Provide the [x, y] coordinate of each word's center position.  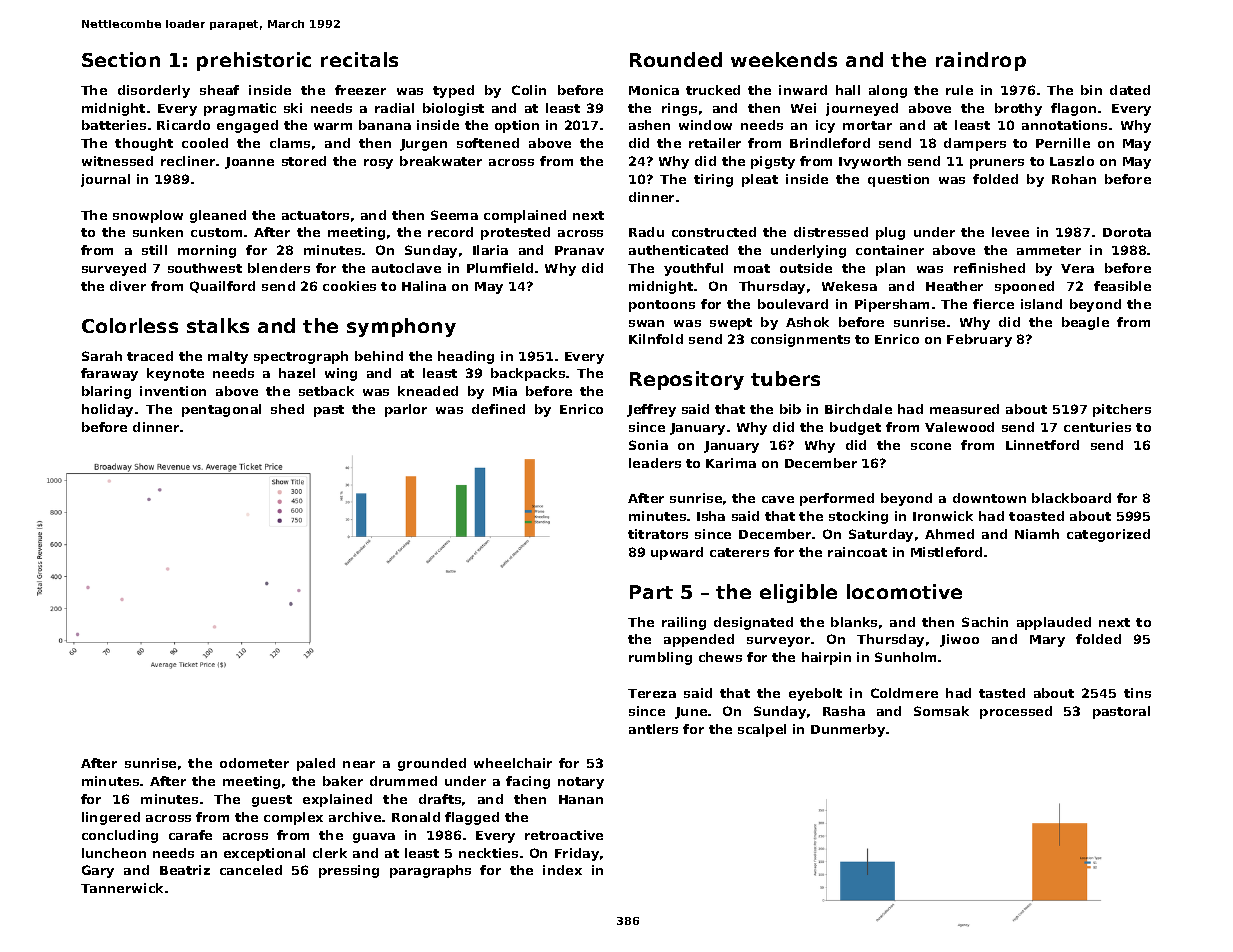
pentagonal [221, 410]
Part [651, 592]
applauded [1054, 623]
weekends [784, 59]
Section [121, 59]
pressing [349, 871]
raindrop [981, 61]
